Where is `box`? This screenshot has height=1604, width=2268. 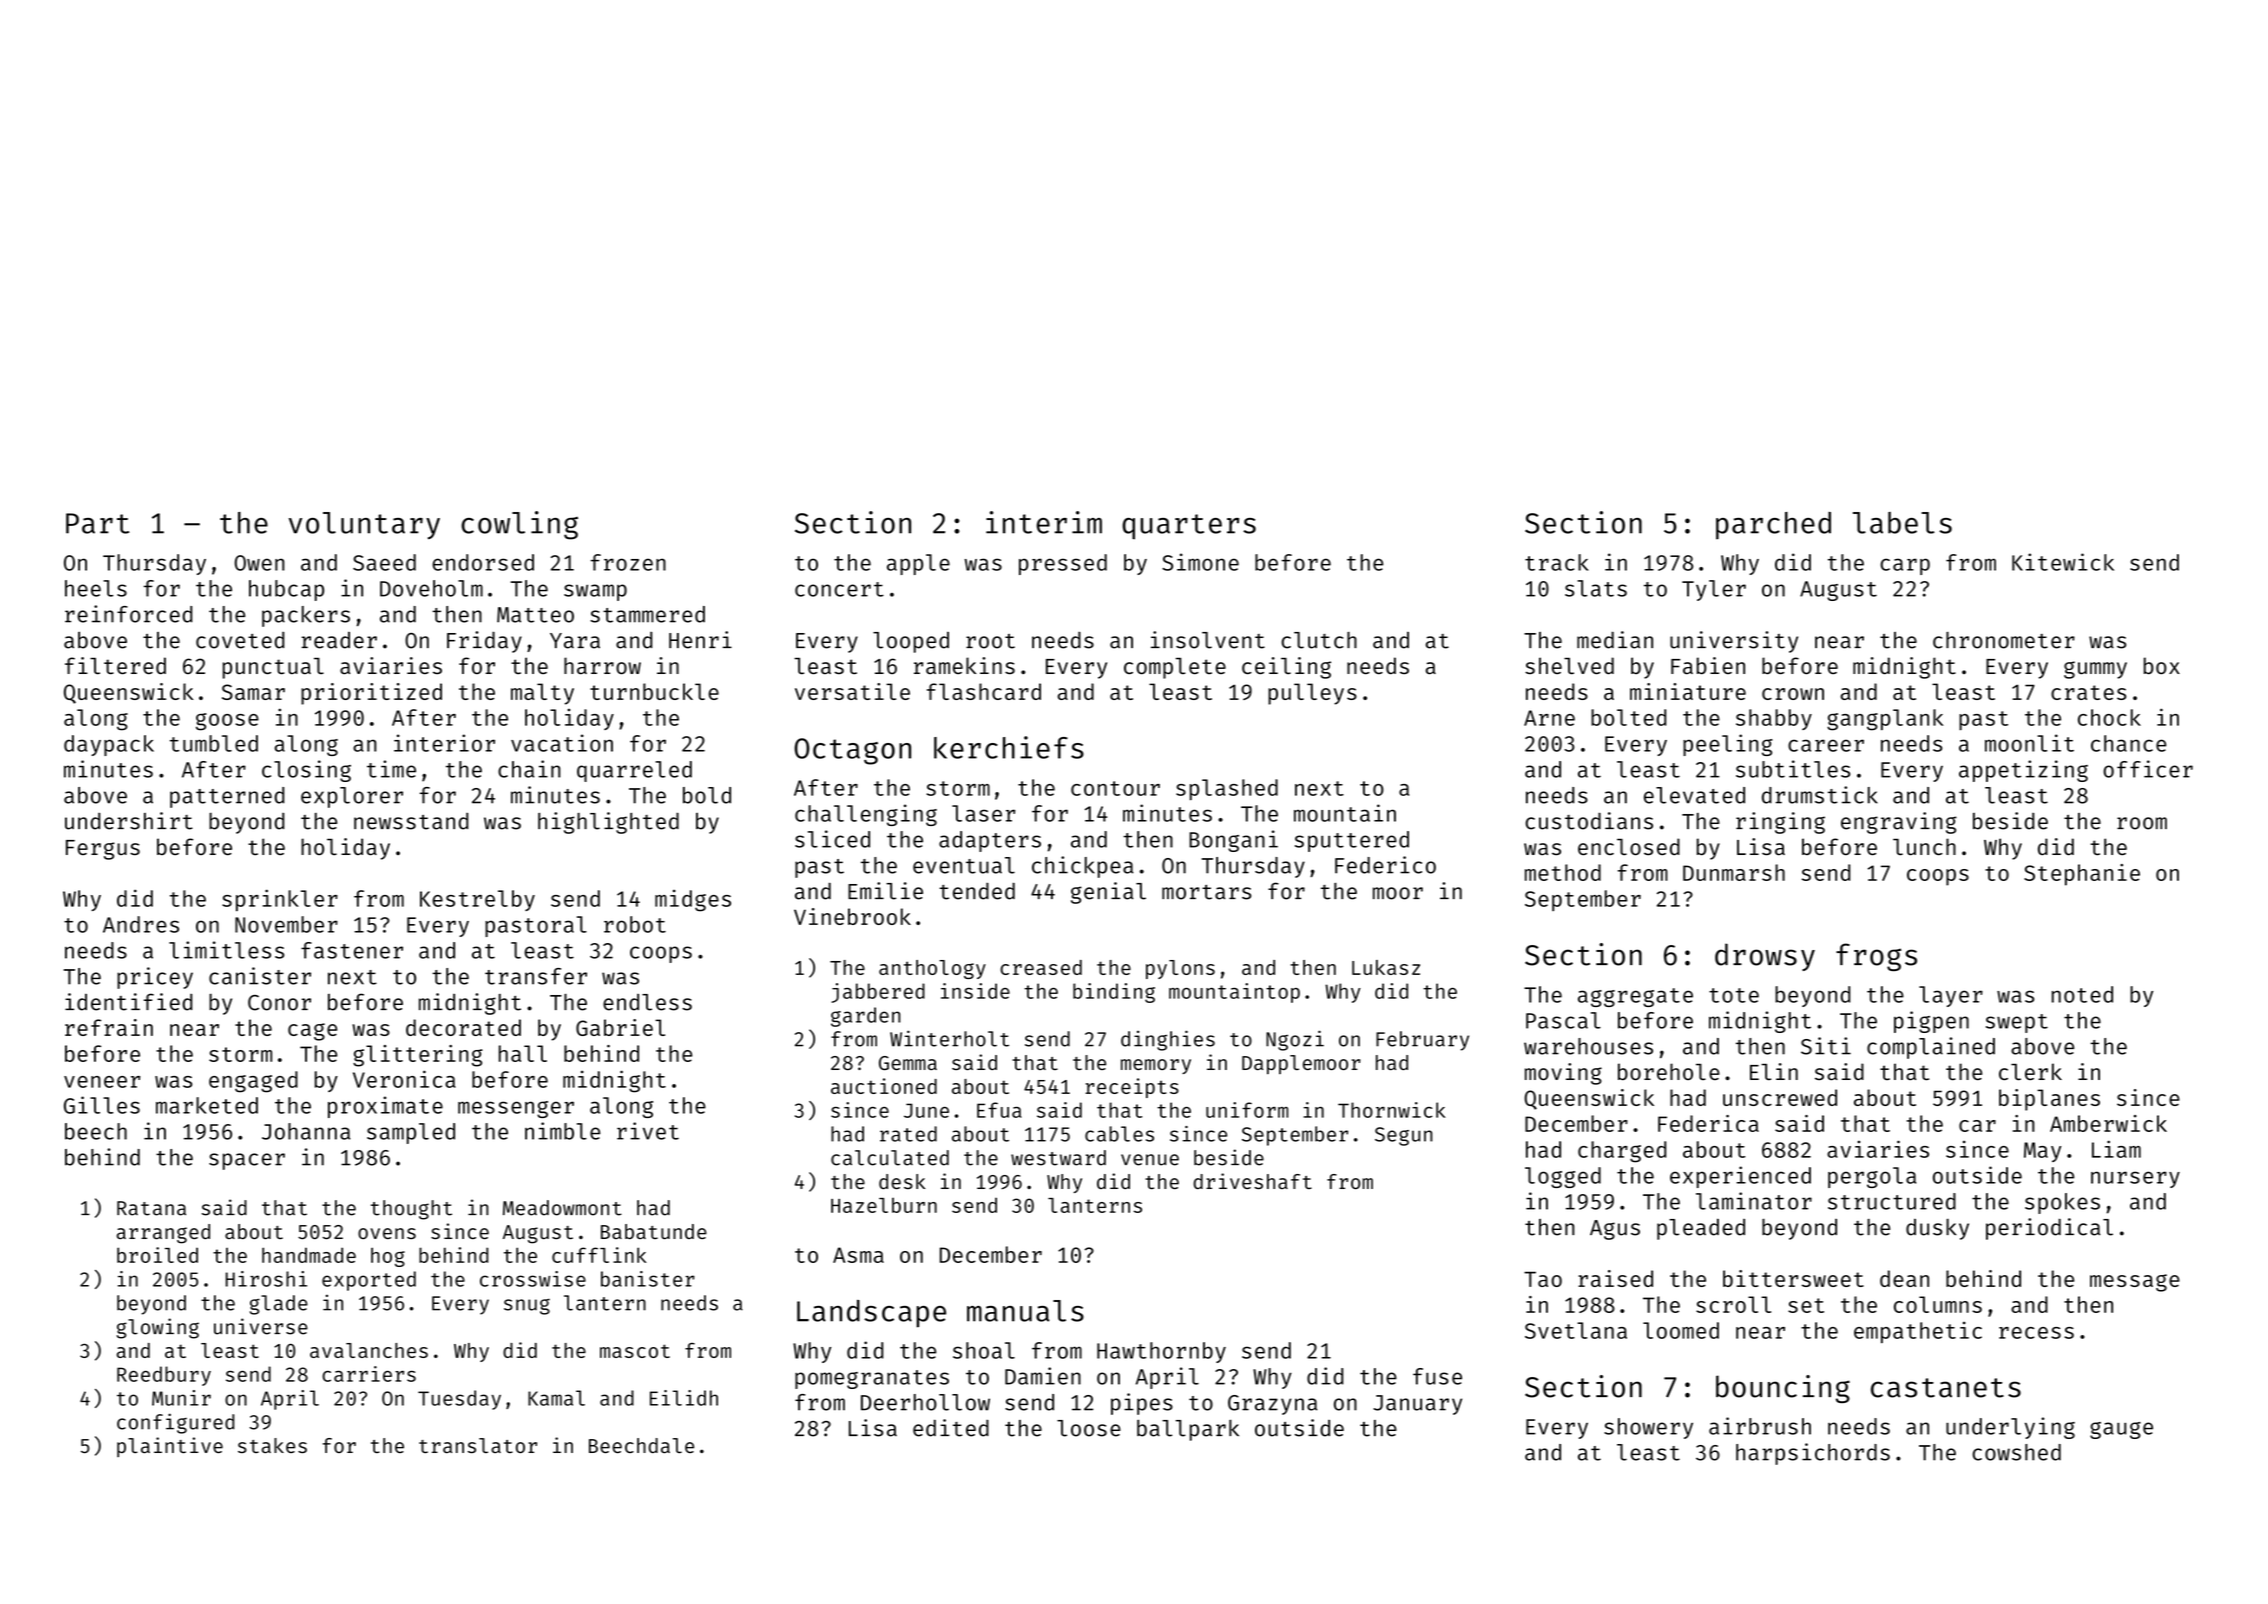
box is located at coordinates (2162, 666).
